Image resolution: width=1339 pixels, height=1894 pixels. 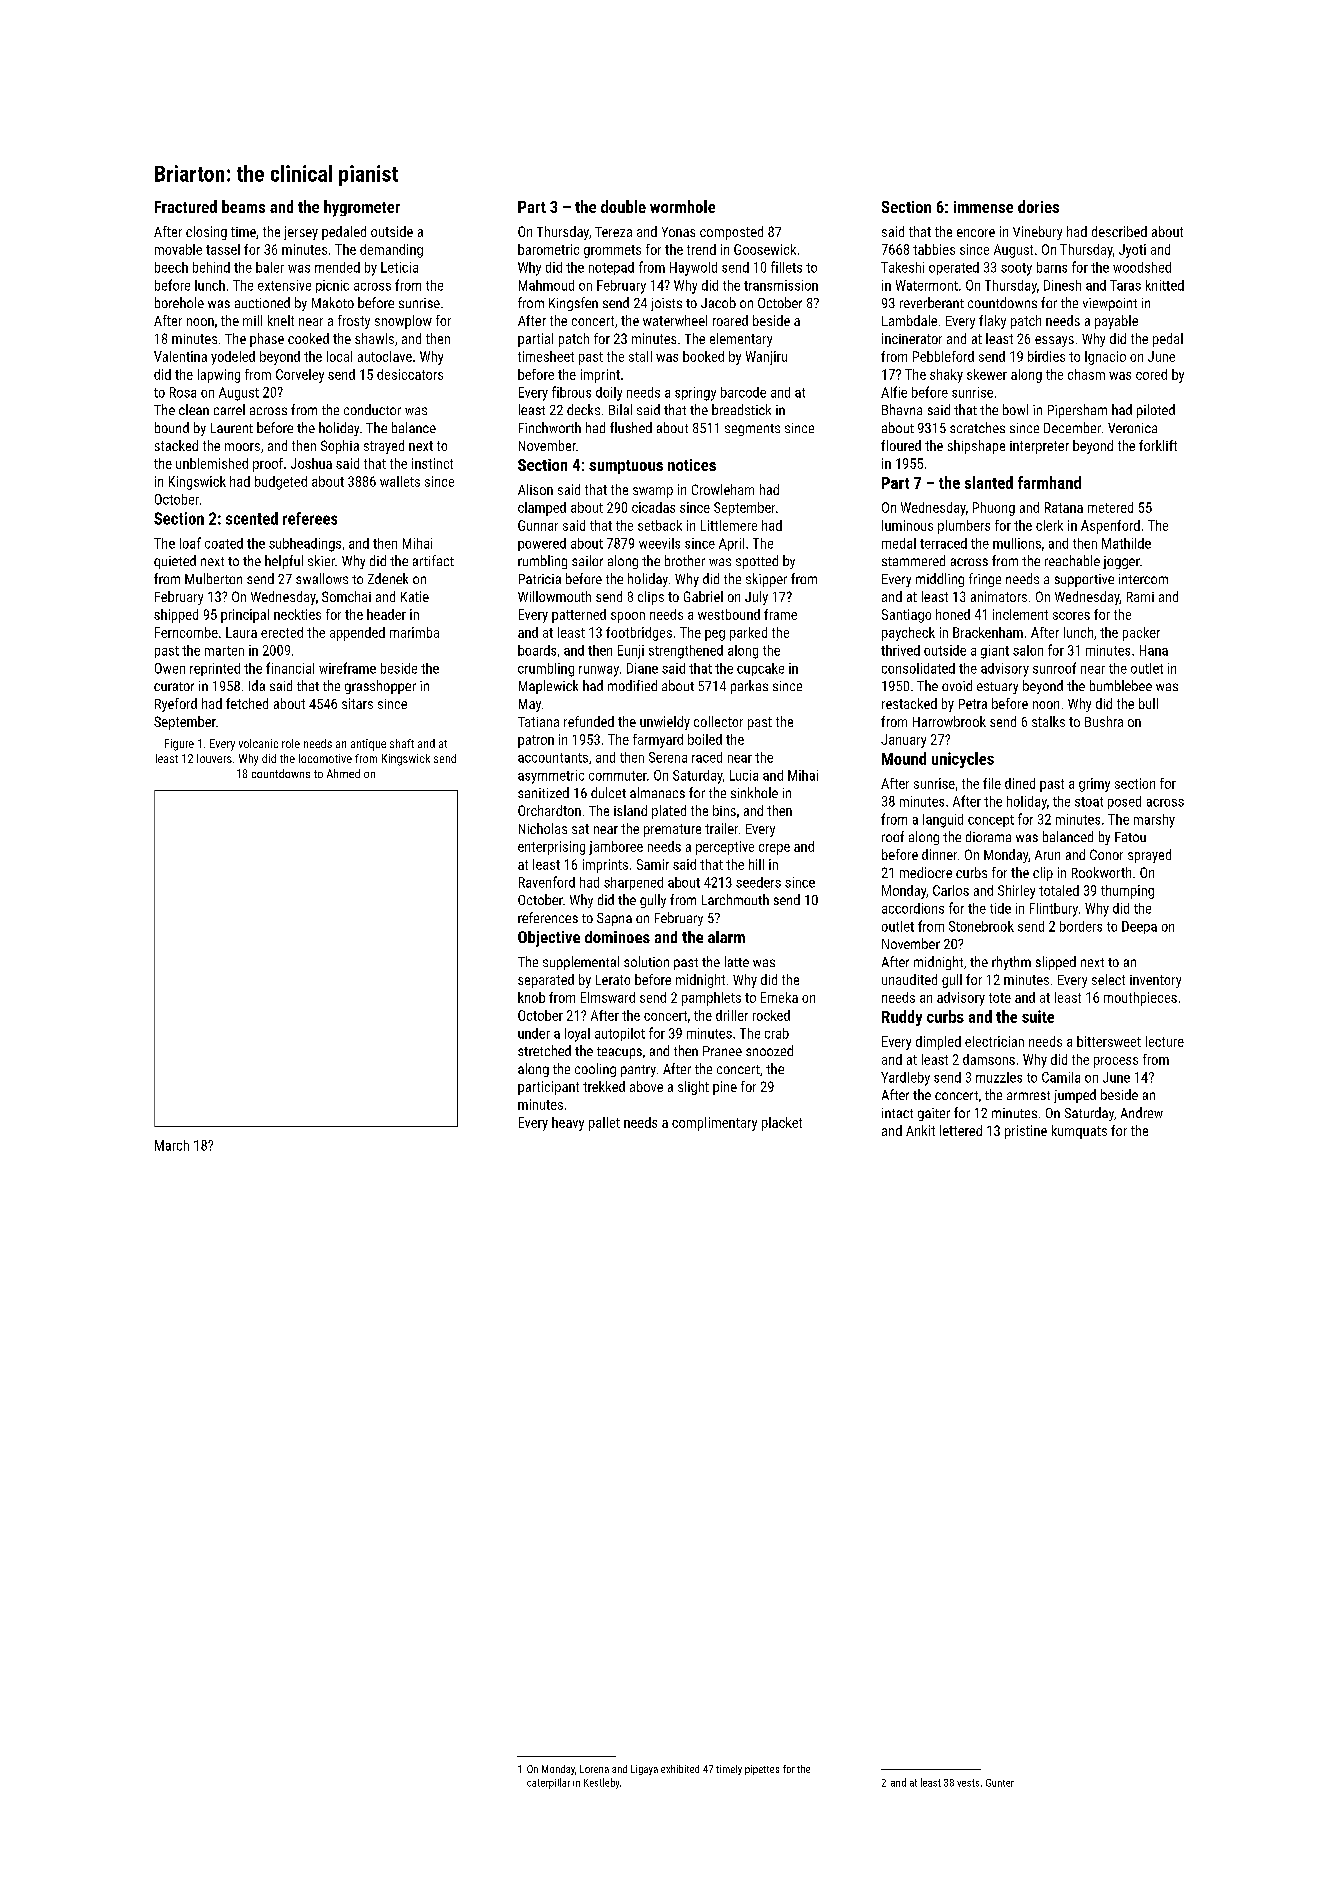 I want to click on bull, so click(x=1148, y=703).
